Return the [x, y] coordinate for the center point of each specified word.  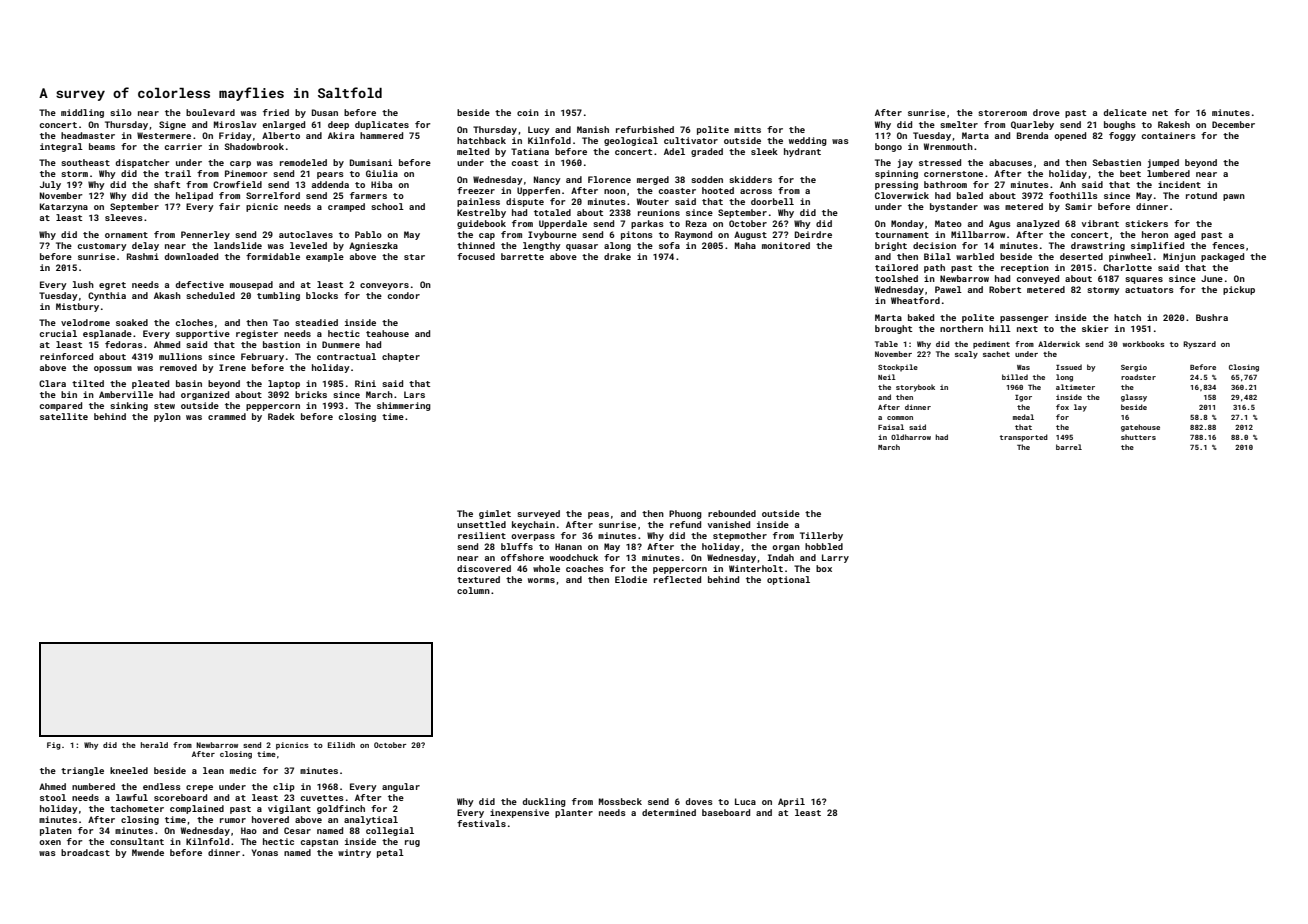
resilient [482, 535]
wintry [354, 853]
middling [82, 113]
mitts [747, 129]
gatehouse [1140, 428]
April [791, 802]
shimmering [404, 406]
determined [669, 812]
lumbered [1168, 173]
